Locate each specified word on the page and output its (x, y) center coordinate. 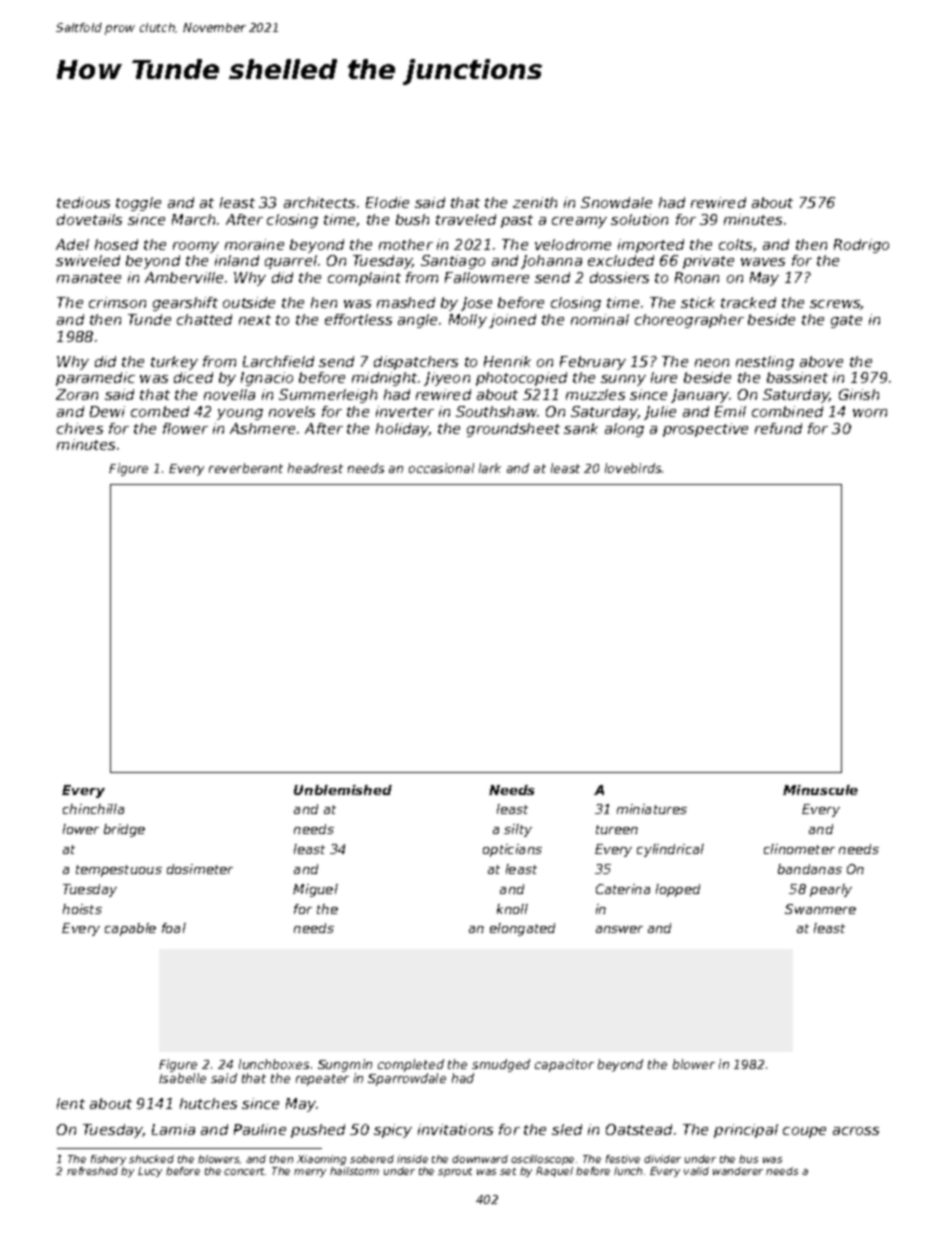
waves (763, 262)
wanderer (738, 1171)
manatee (89, 278)
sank (581, 428)
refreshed (92, 1171)
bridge (124, 830)
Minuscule (820, 790)
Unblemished (343, 790)
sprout (455, 1172)
